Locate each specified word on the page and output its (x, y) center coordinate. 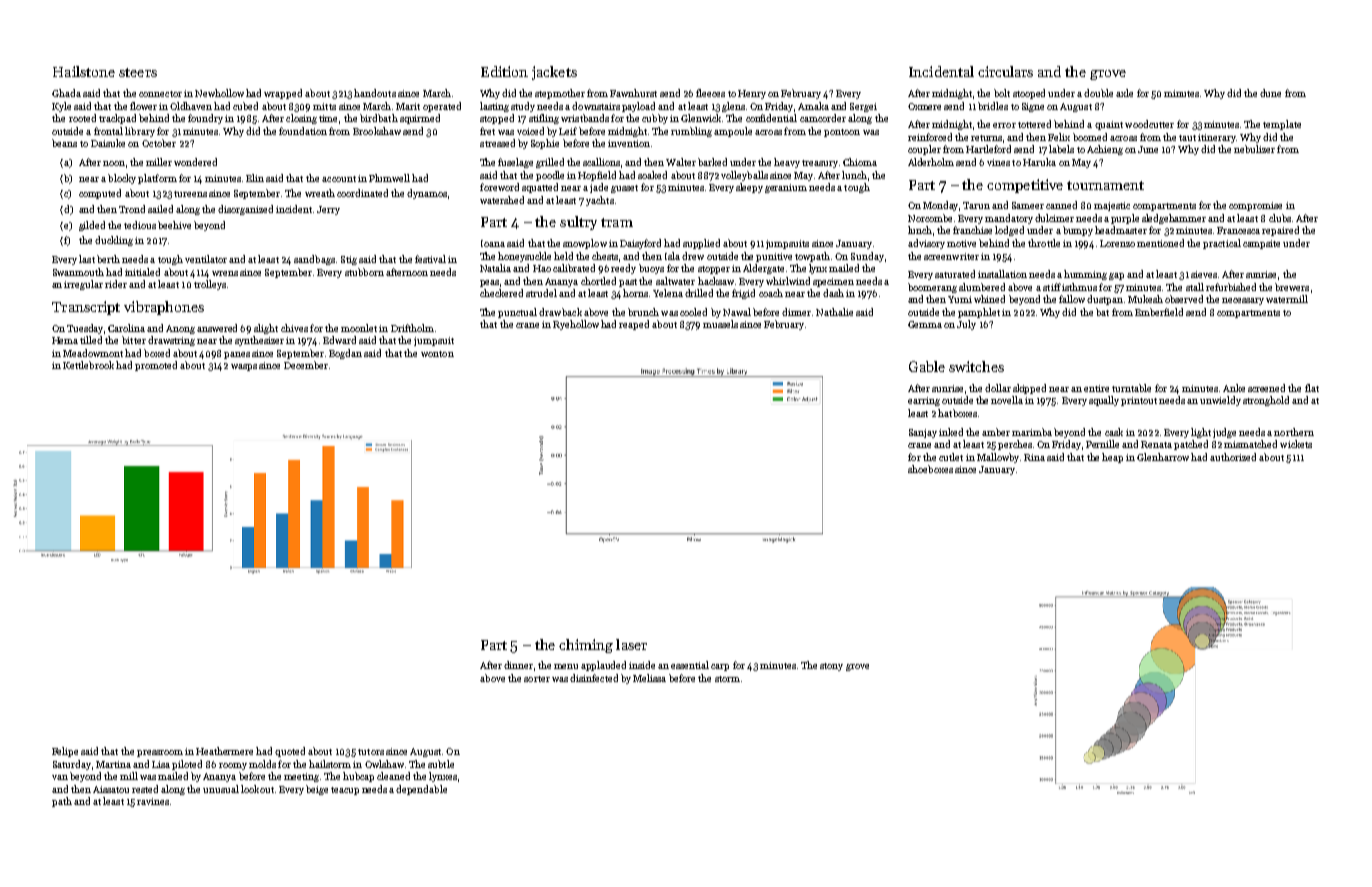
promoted (156, 366)
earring (924, 401)
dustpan (1105, 300)
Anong (180, 329)
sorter (537, 679)
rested (145, 789)
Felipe (65, 752)
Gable (927, 366)
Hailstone (84, 71)
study (523, 107)
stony (831, 667)
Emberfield (1159, 312)
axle (1124, 93)
